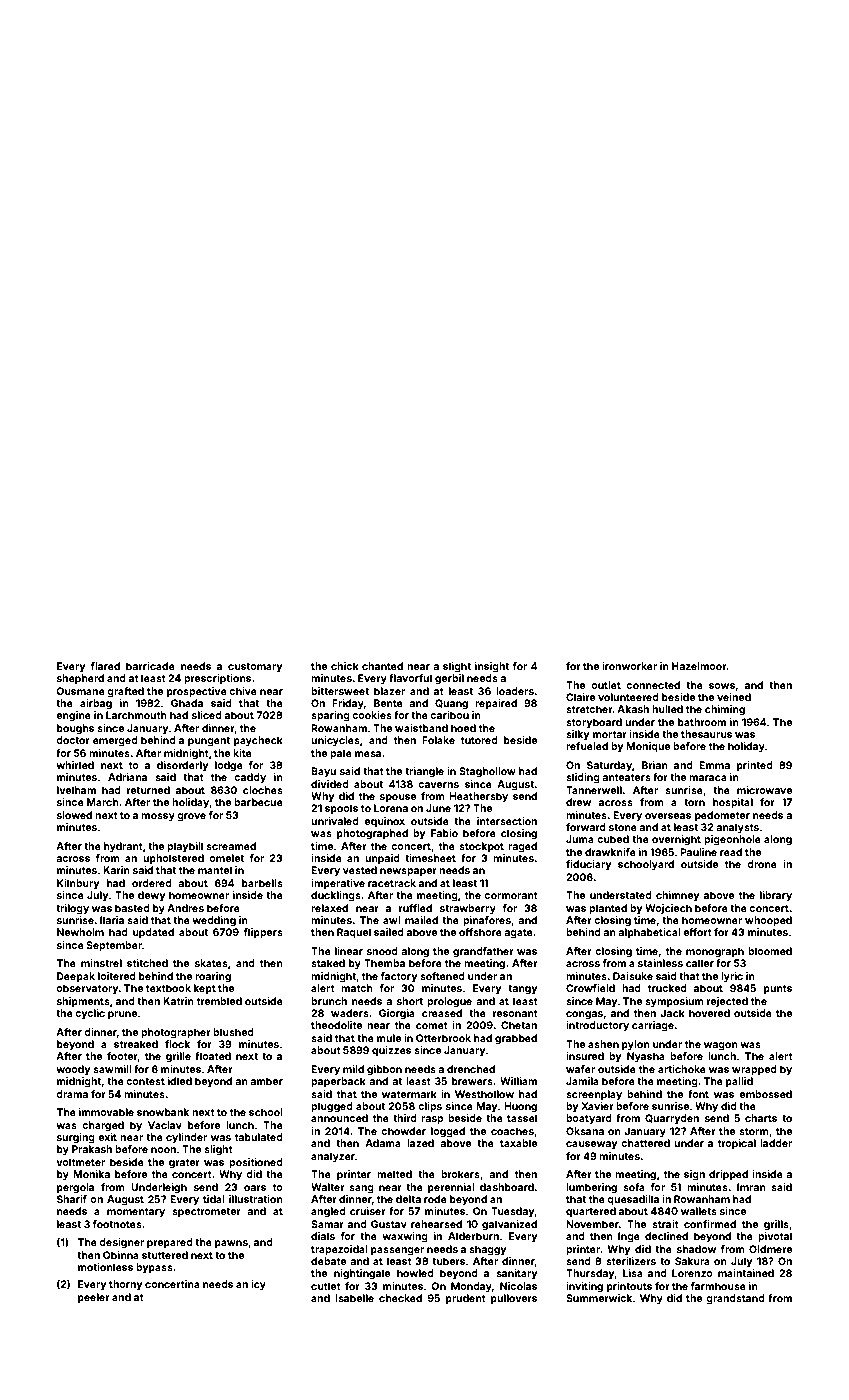  What do you see at coordinates (392, 920) in the image?
I see `awl` at bounding box center [392, 920].
